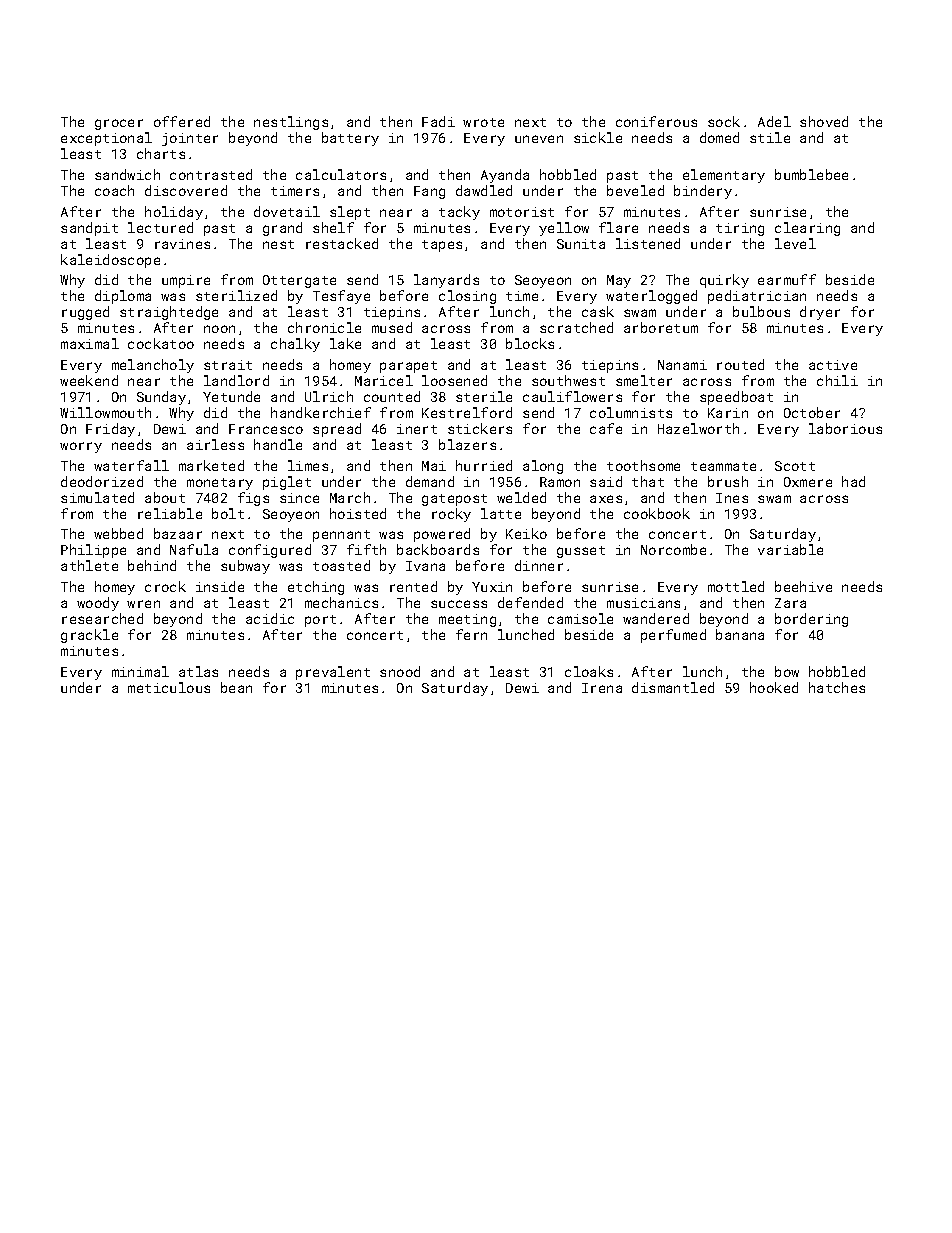 This page has width=952, height=1233. What do you see at coordinates (169, 687) in the page?
I see `meticulous` at bounding box center [169, 687].
